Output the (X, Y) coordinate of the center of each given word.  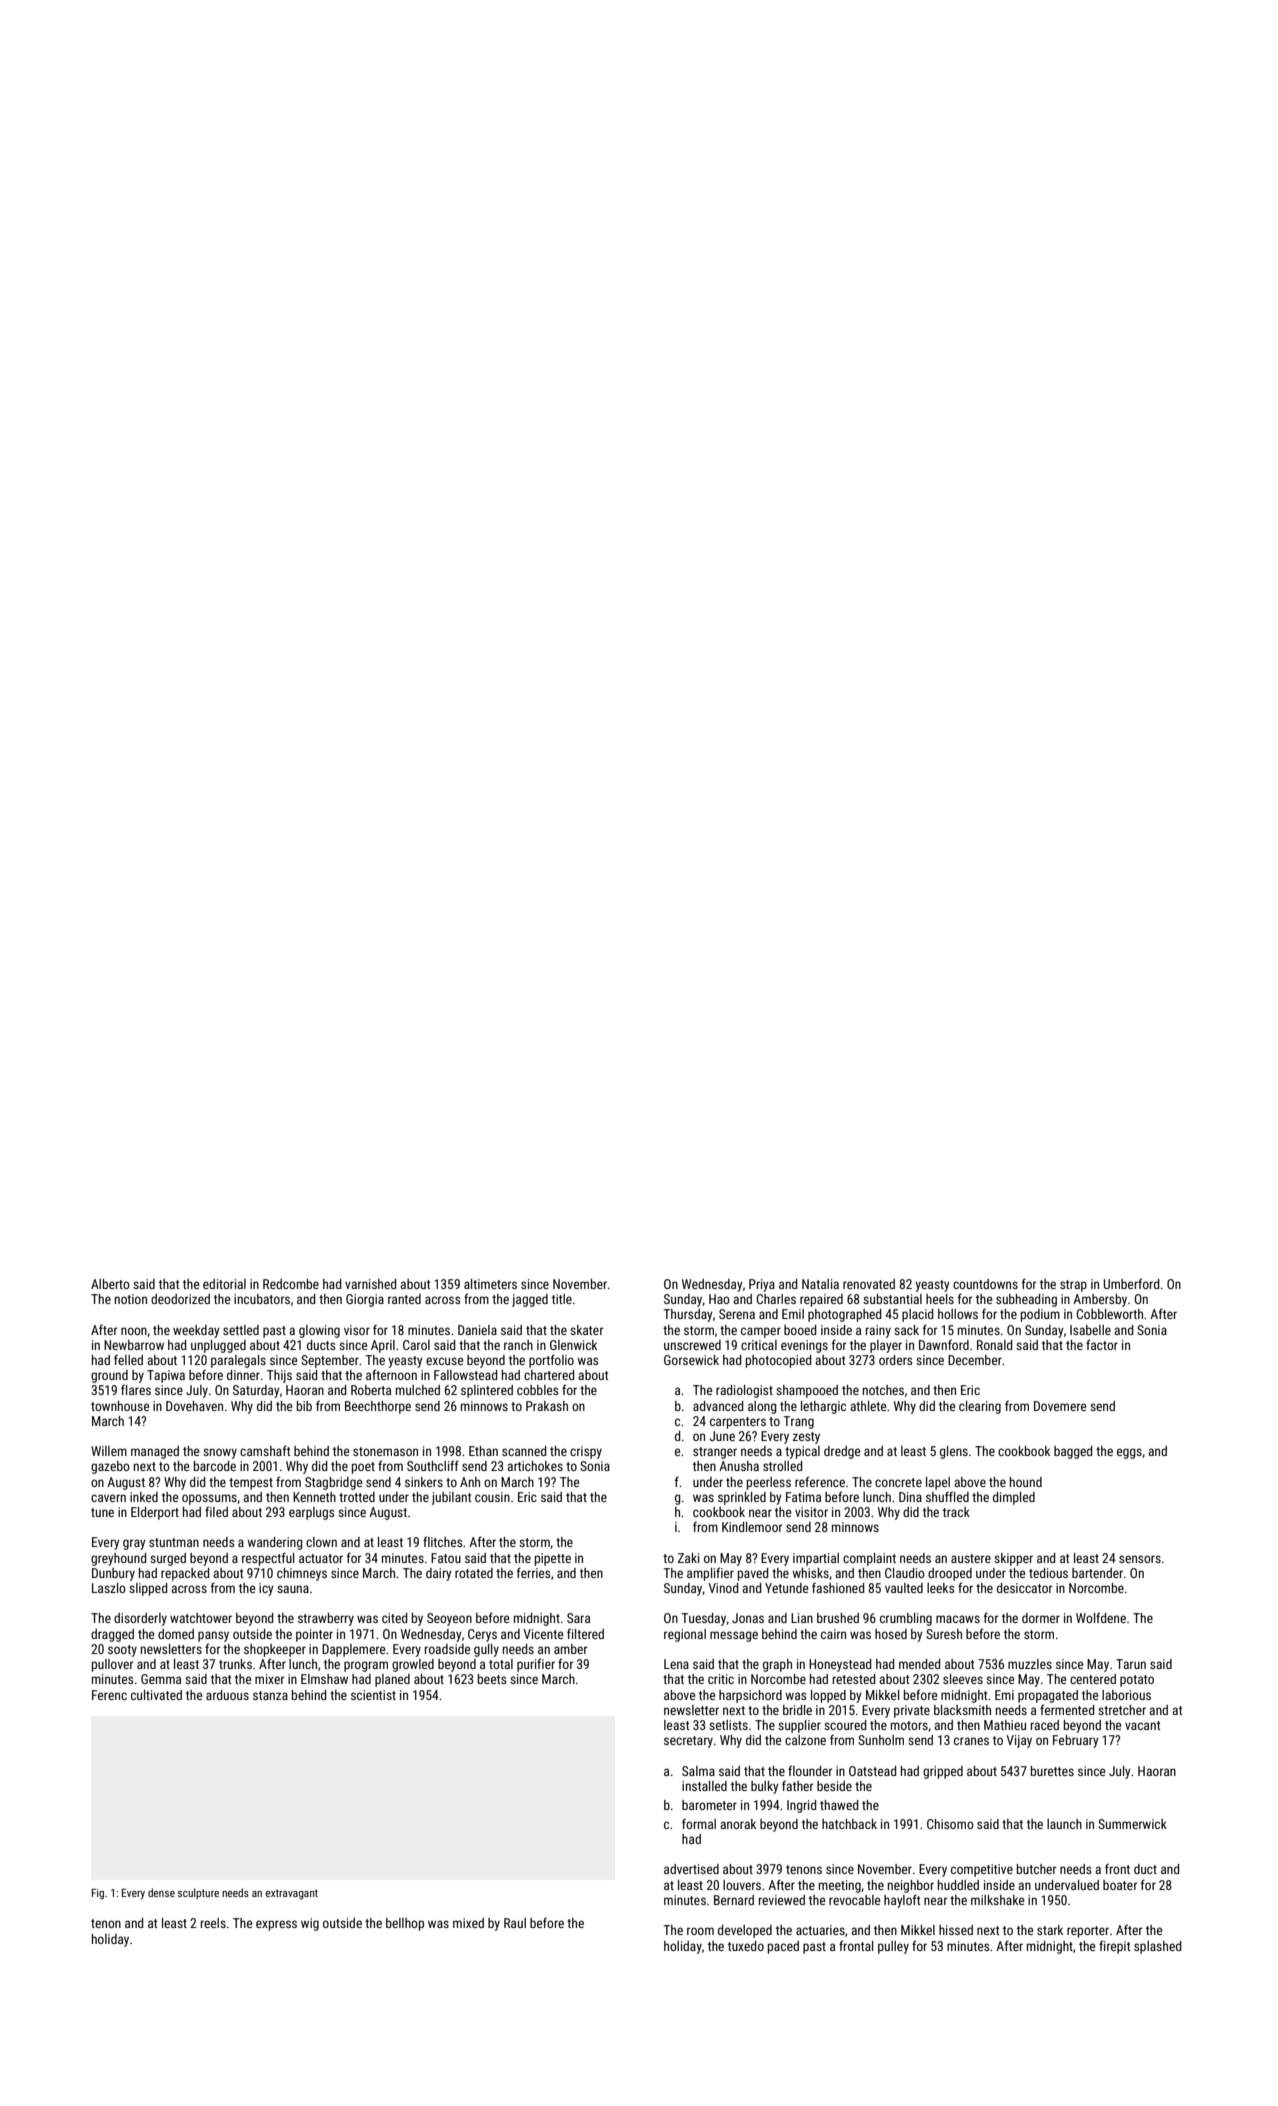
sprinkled (742, 1498)
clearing (980, 1407)
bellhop (405, 1924)
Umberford (1131, 1283)
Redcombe (291, 1284)
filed (216, 1511)
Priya (762, 1285)
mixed (468, 1923)
